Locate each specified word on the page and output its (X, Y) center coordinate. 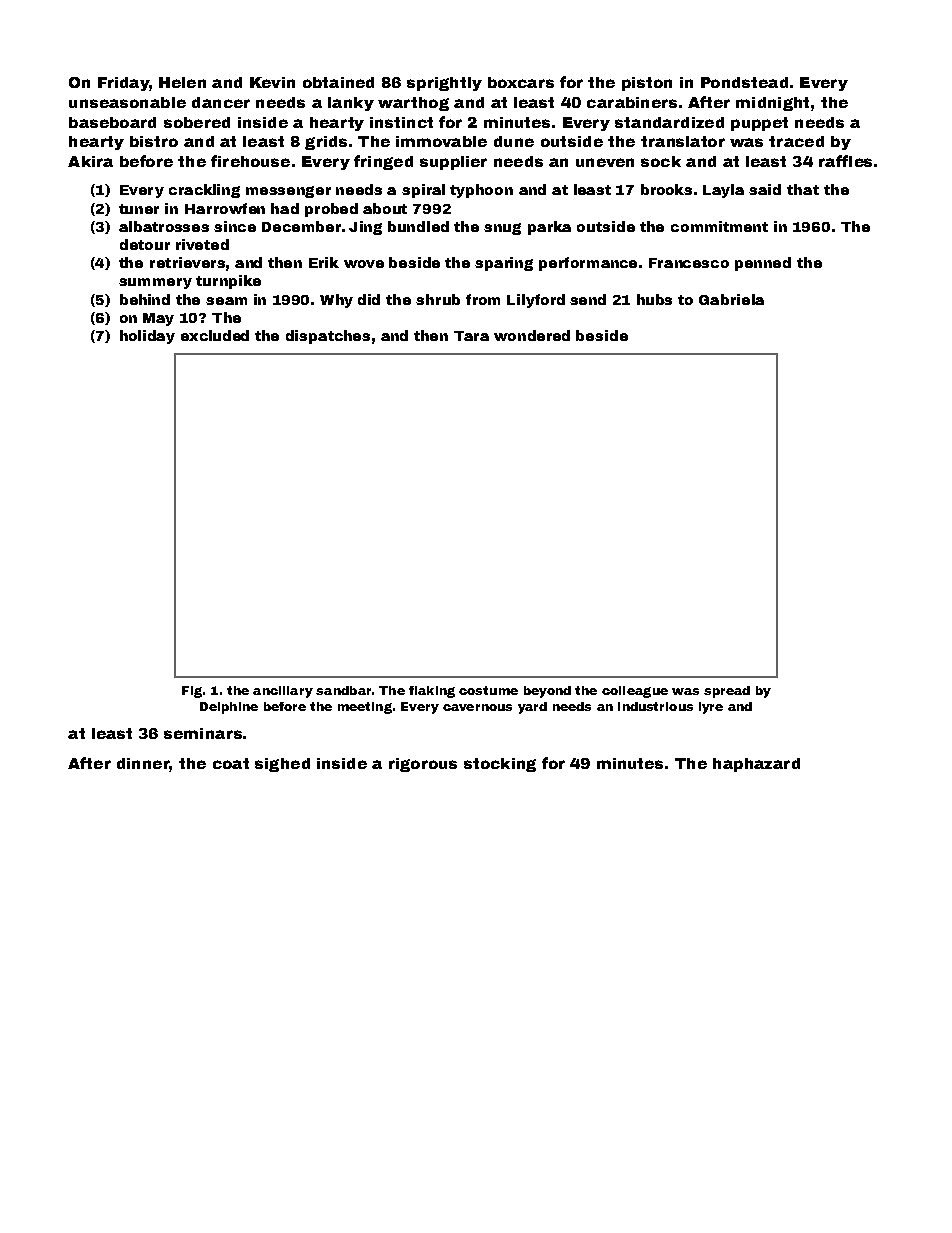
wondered (532, 335)
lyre (711, 708)
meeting (365, 708)
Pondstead (744, 82)
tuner (139, 209)
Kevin (272, 82)
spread (727, 692)
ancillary (283, 692)
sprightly (444, 84)
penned (763, 264)
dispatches (328, 337)
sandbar (343, 690)
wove (364, 264)
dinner (143, 763)
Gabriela (731, 299)
